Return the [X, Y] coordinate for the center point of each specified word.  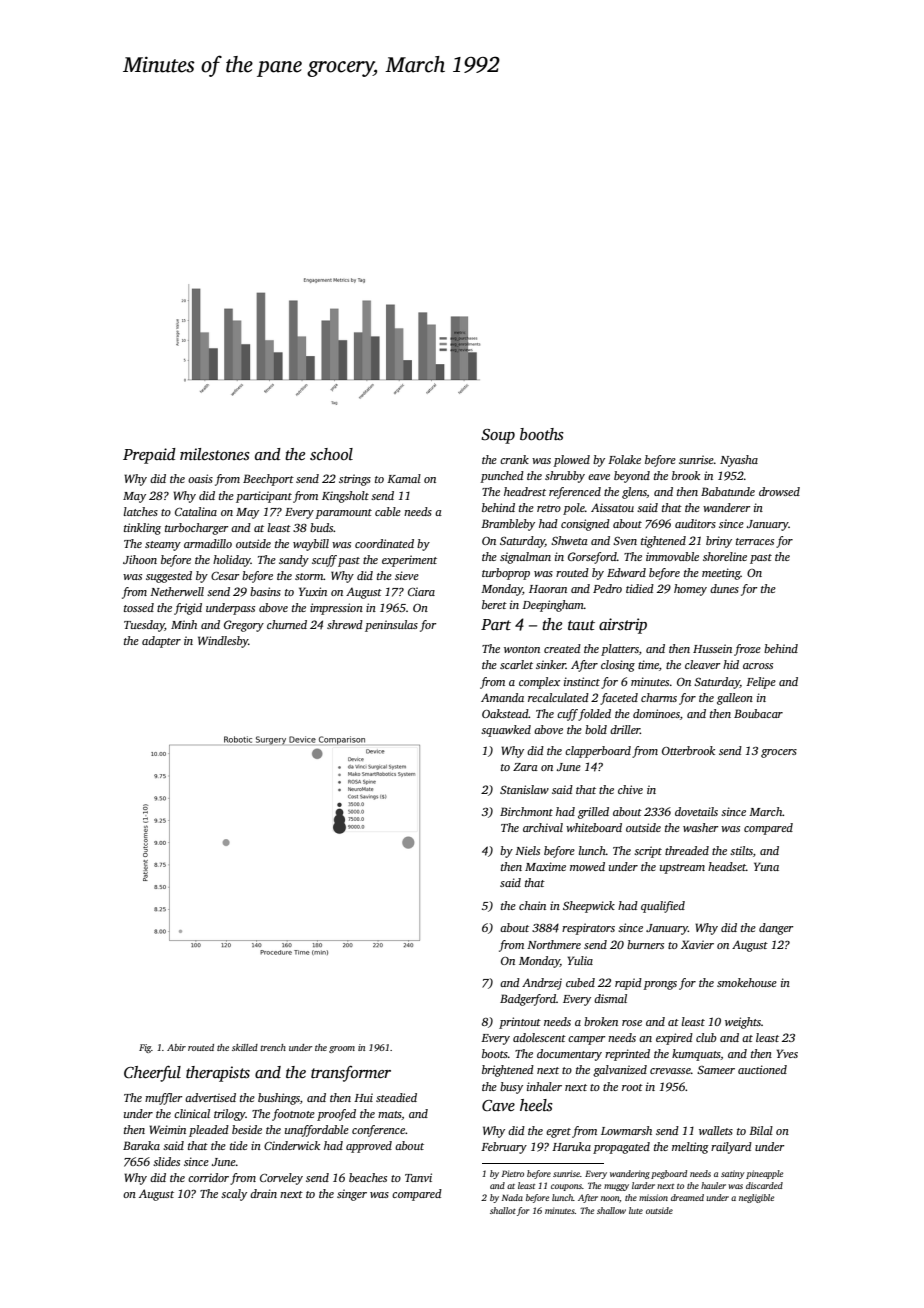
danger [776, 929]
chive [630, 789]
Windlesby [223, 642]
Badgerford [528, 1000]
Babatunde [728, 491]
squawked [506, 731]
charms [659, 697]
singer [352, 1195]
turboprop [506, 574]
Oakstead [505, 713]
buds [322, 527]
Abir [176, 1047]
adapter [161, 642]
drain [263, 1193]
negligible [756, 1198]
